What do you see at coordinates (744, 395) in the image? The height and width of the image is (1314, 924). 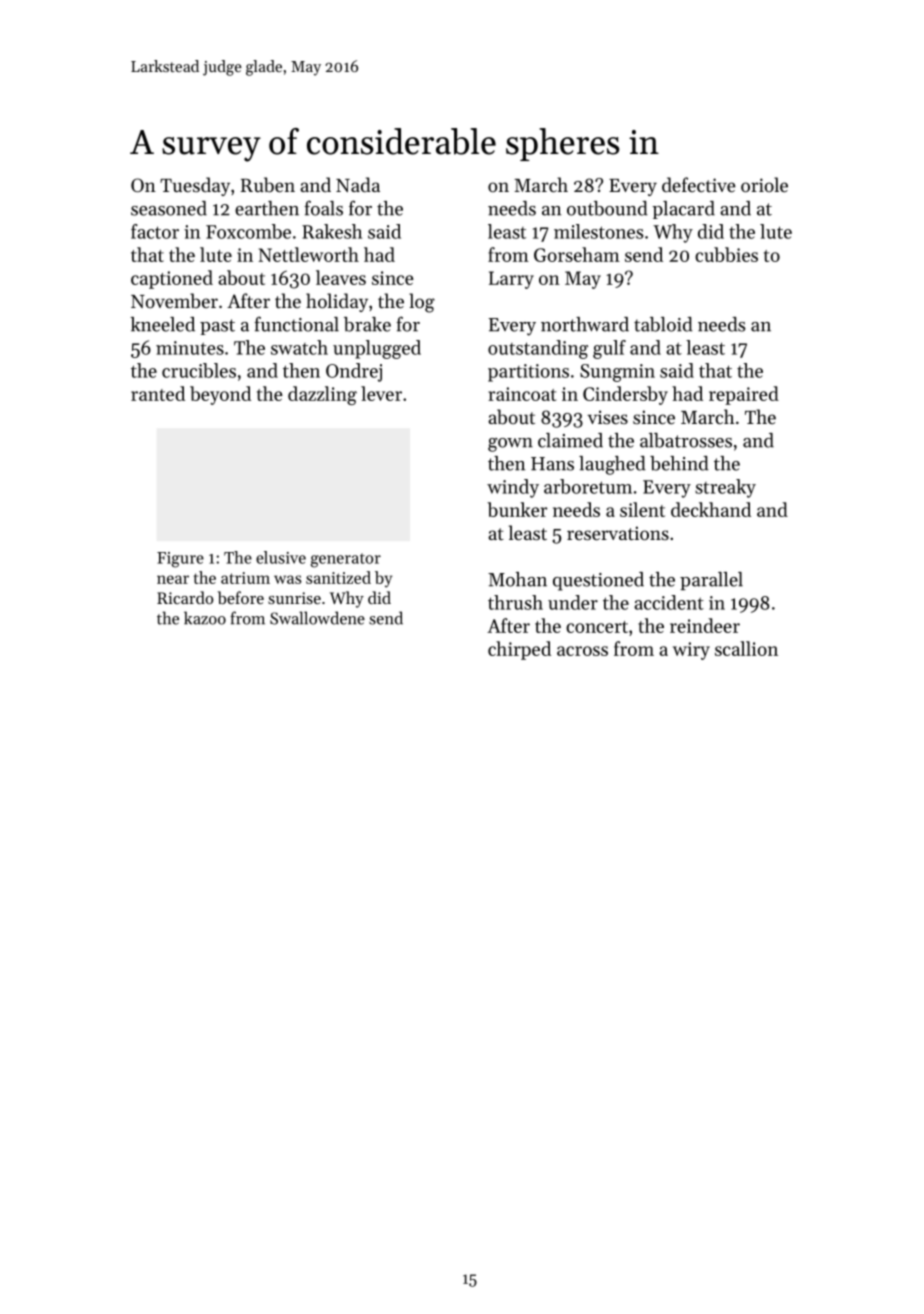 I see `repaired` at bounding box center [744, 395].
